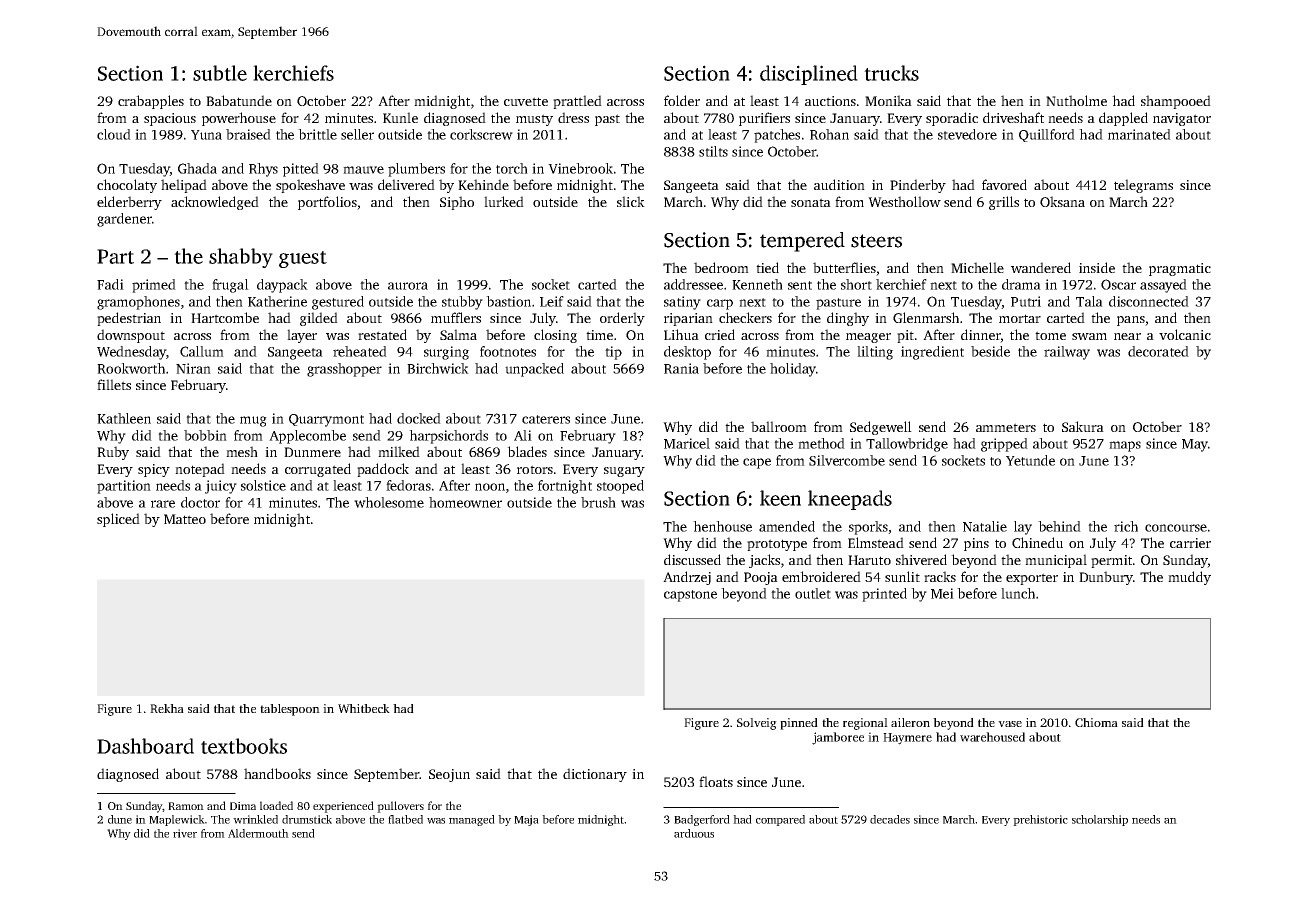  I want to click on scholarship, so click(1100, 820).
